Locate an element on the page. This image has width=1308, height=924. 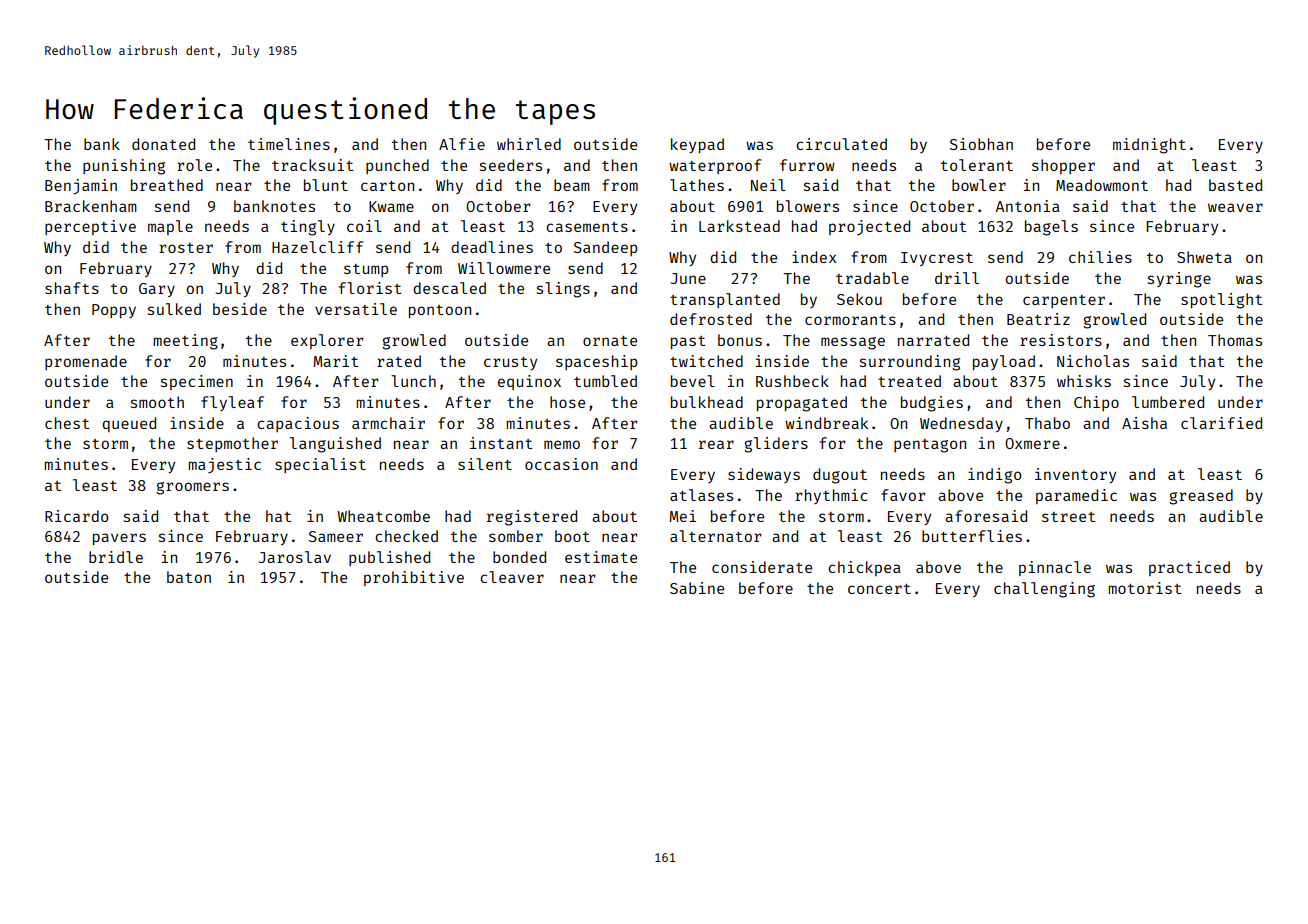
circulated is located at coordinates (841, 144).
